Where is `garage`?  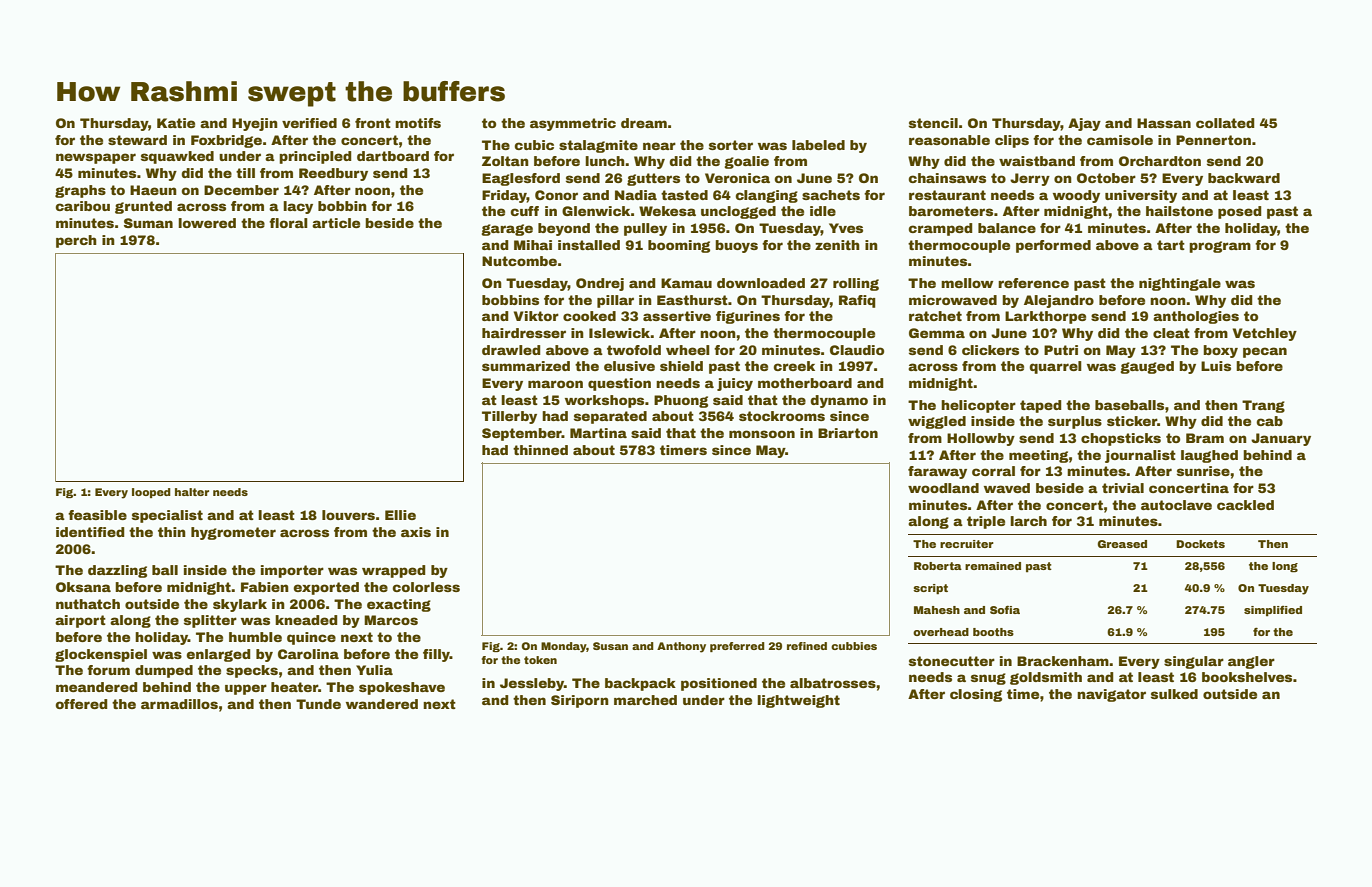 garage is located at coordinates (507, 230).
